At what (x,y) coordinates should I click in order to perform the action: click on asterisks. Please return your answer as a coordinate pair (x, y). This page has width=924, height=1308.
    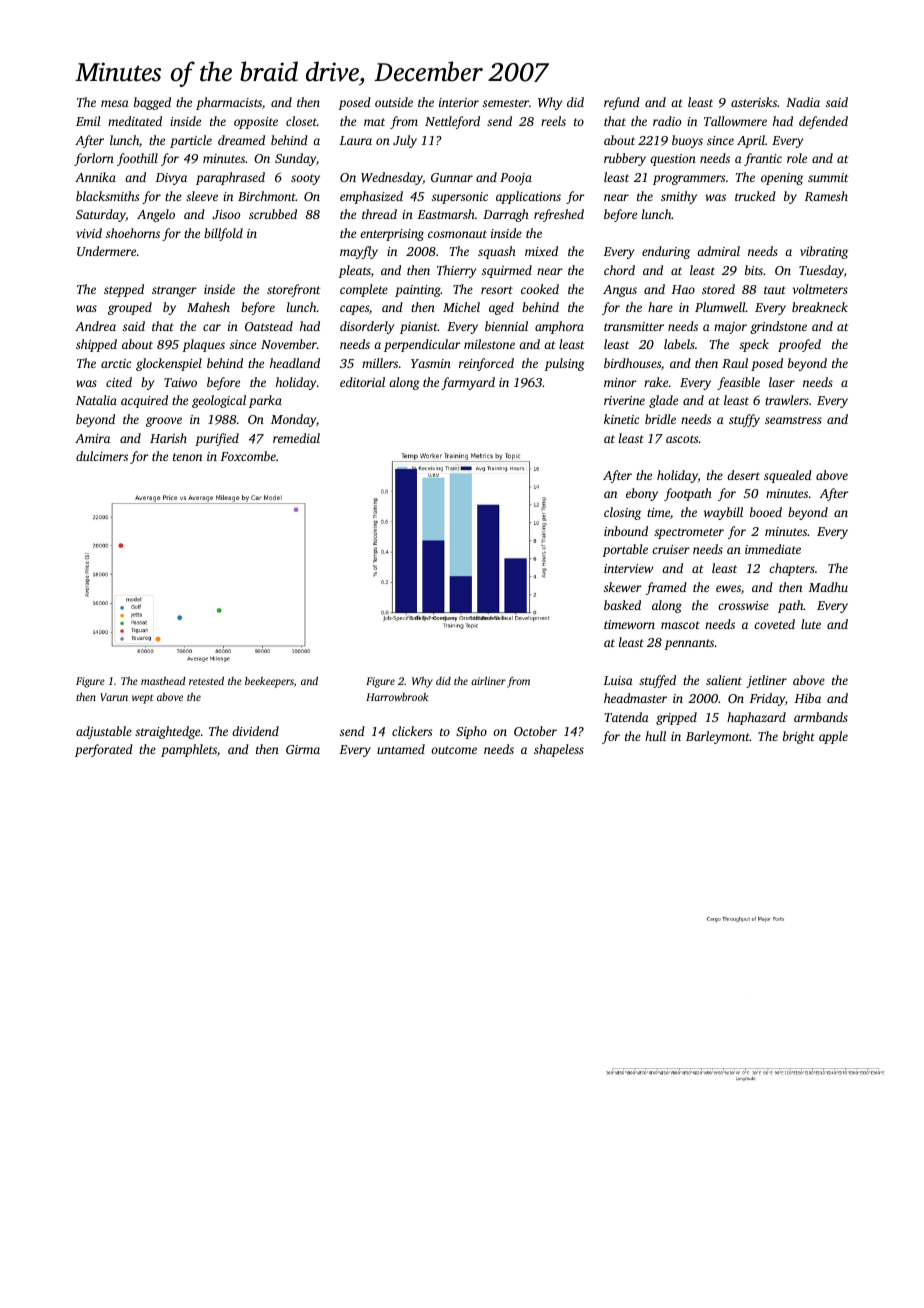
    Looking at the image, I should click on (754, 102).
